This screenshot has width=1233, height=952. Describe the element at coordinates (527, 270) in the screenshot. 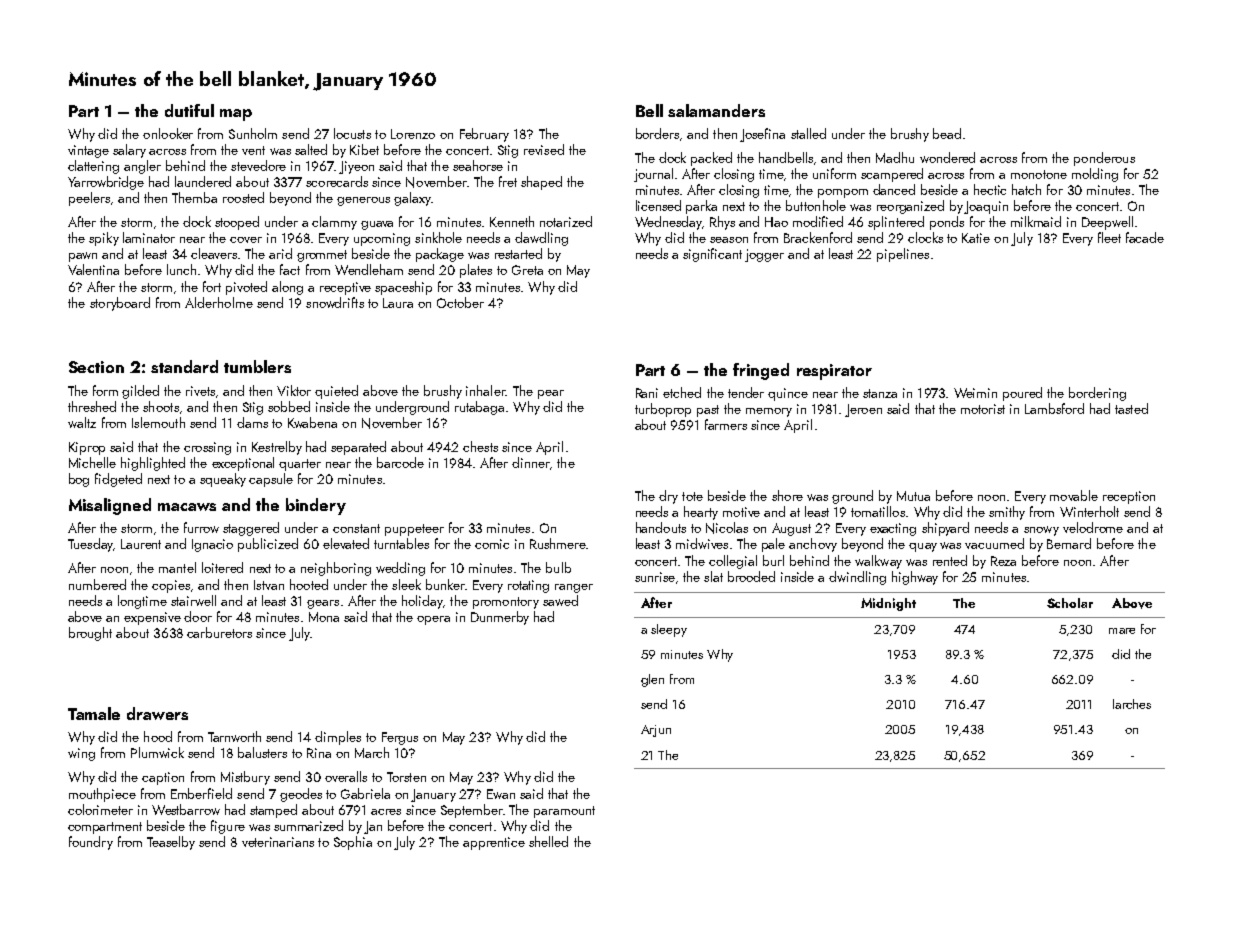

I see `Greta` at that location.
